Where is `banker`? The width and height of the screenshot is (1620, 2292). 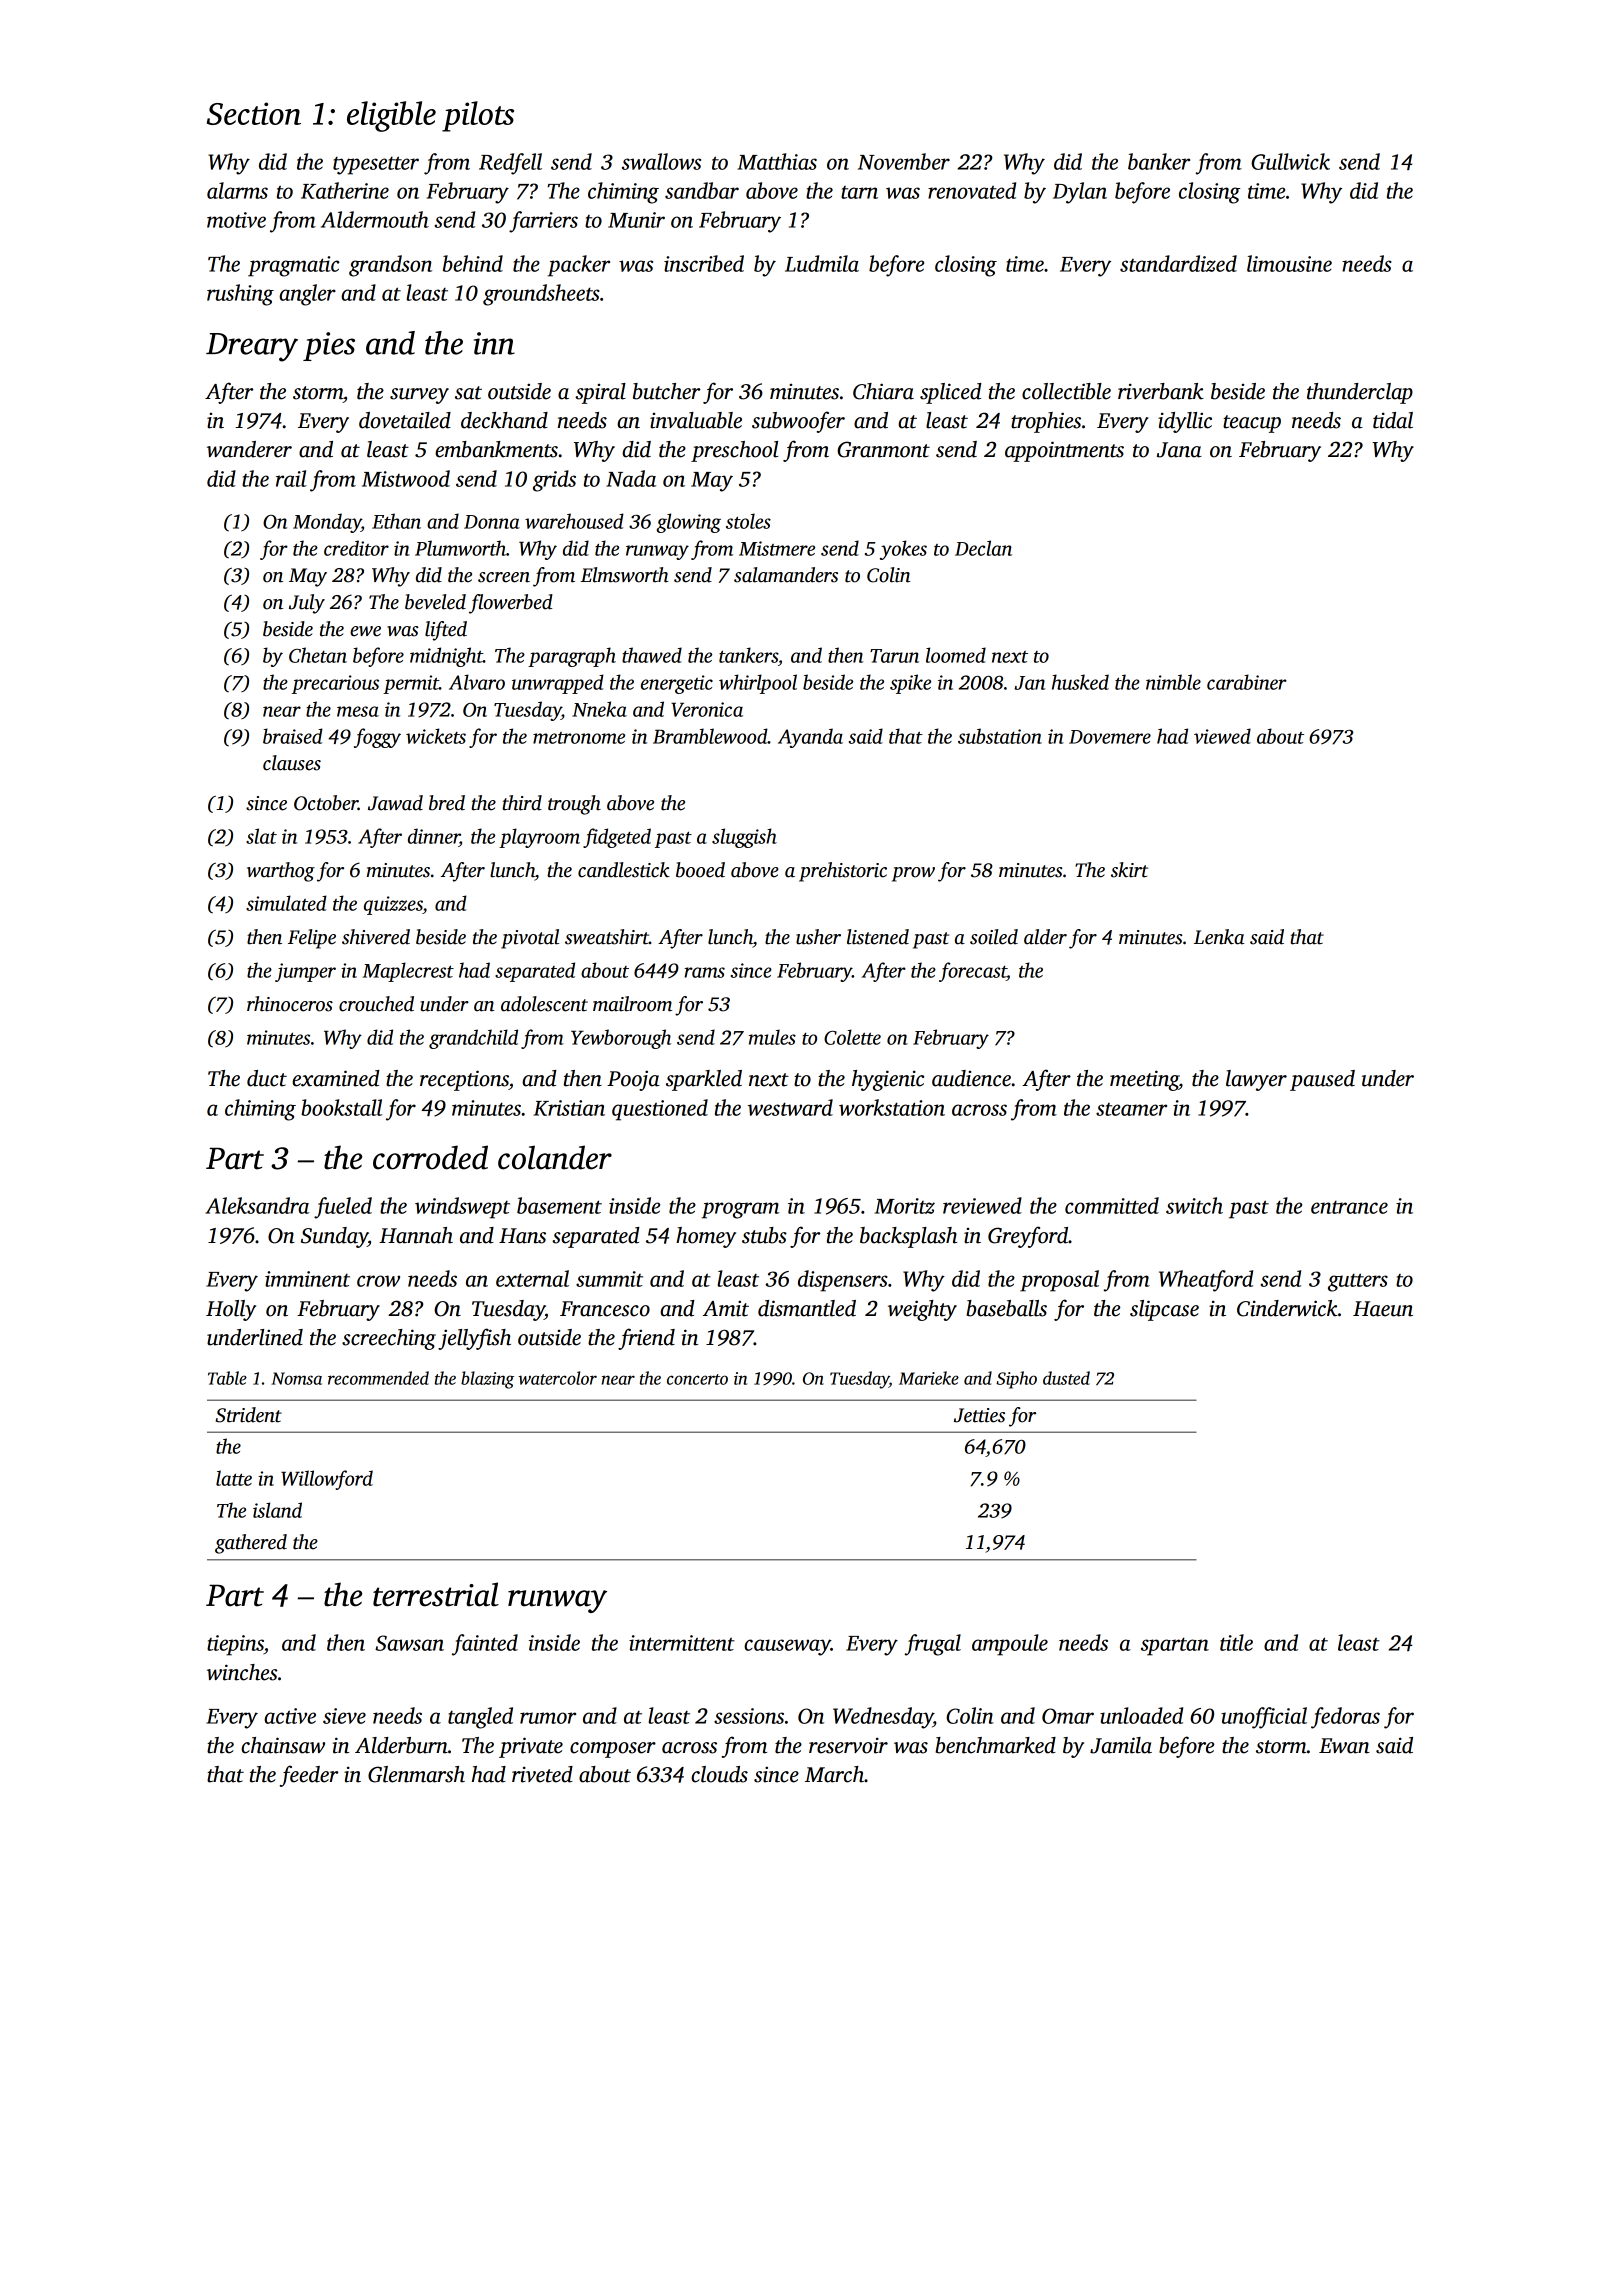
banker is located at coordinates (1159, 161).
